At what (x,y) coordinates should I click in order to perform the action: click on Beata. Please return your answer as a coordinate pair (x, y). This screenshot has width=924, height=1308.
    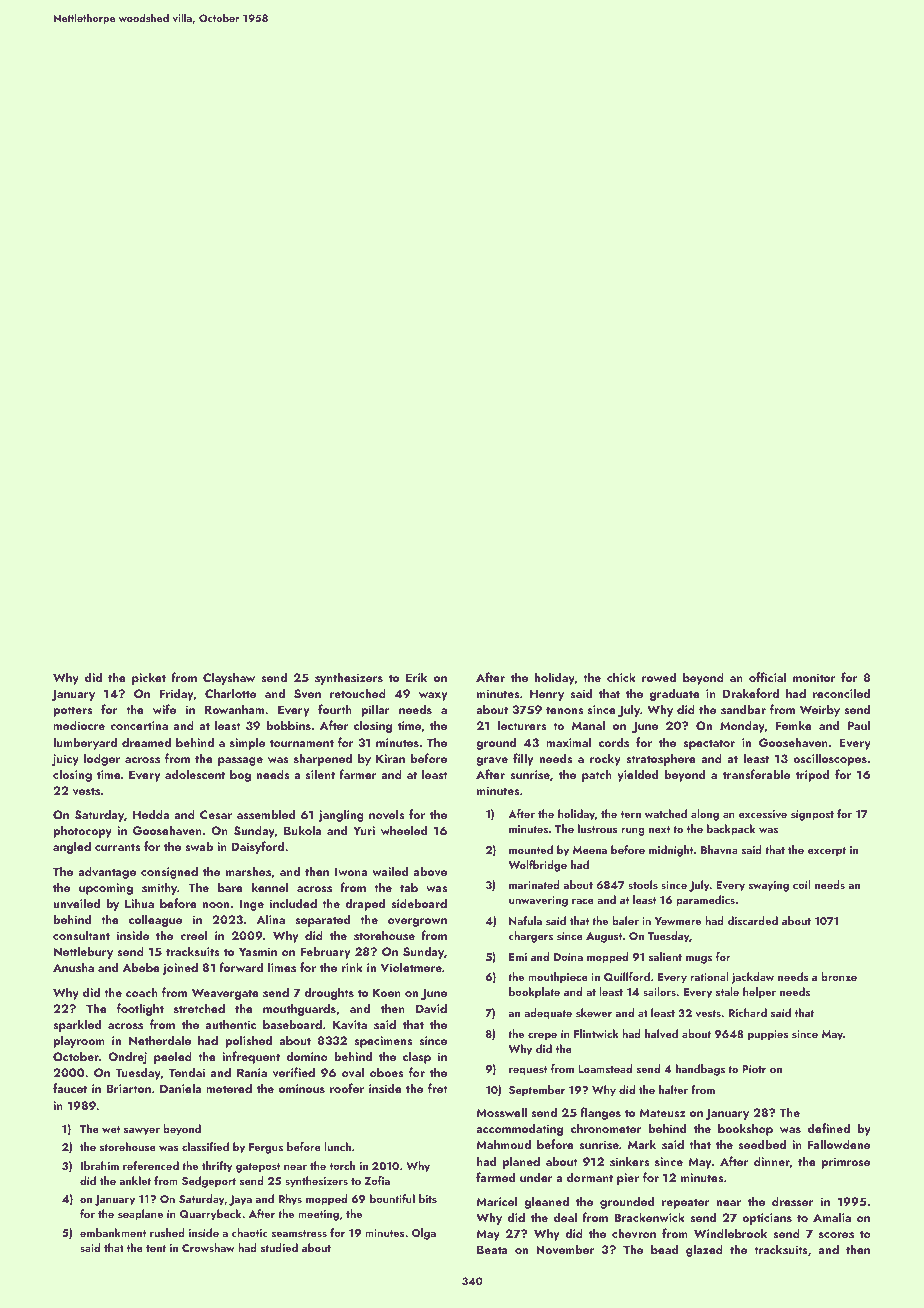
    Looking at the image, I should click on (492, 1249).
